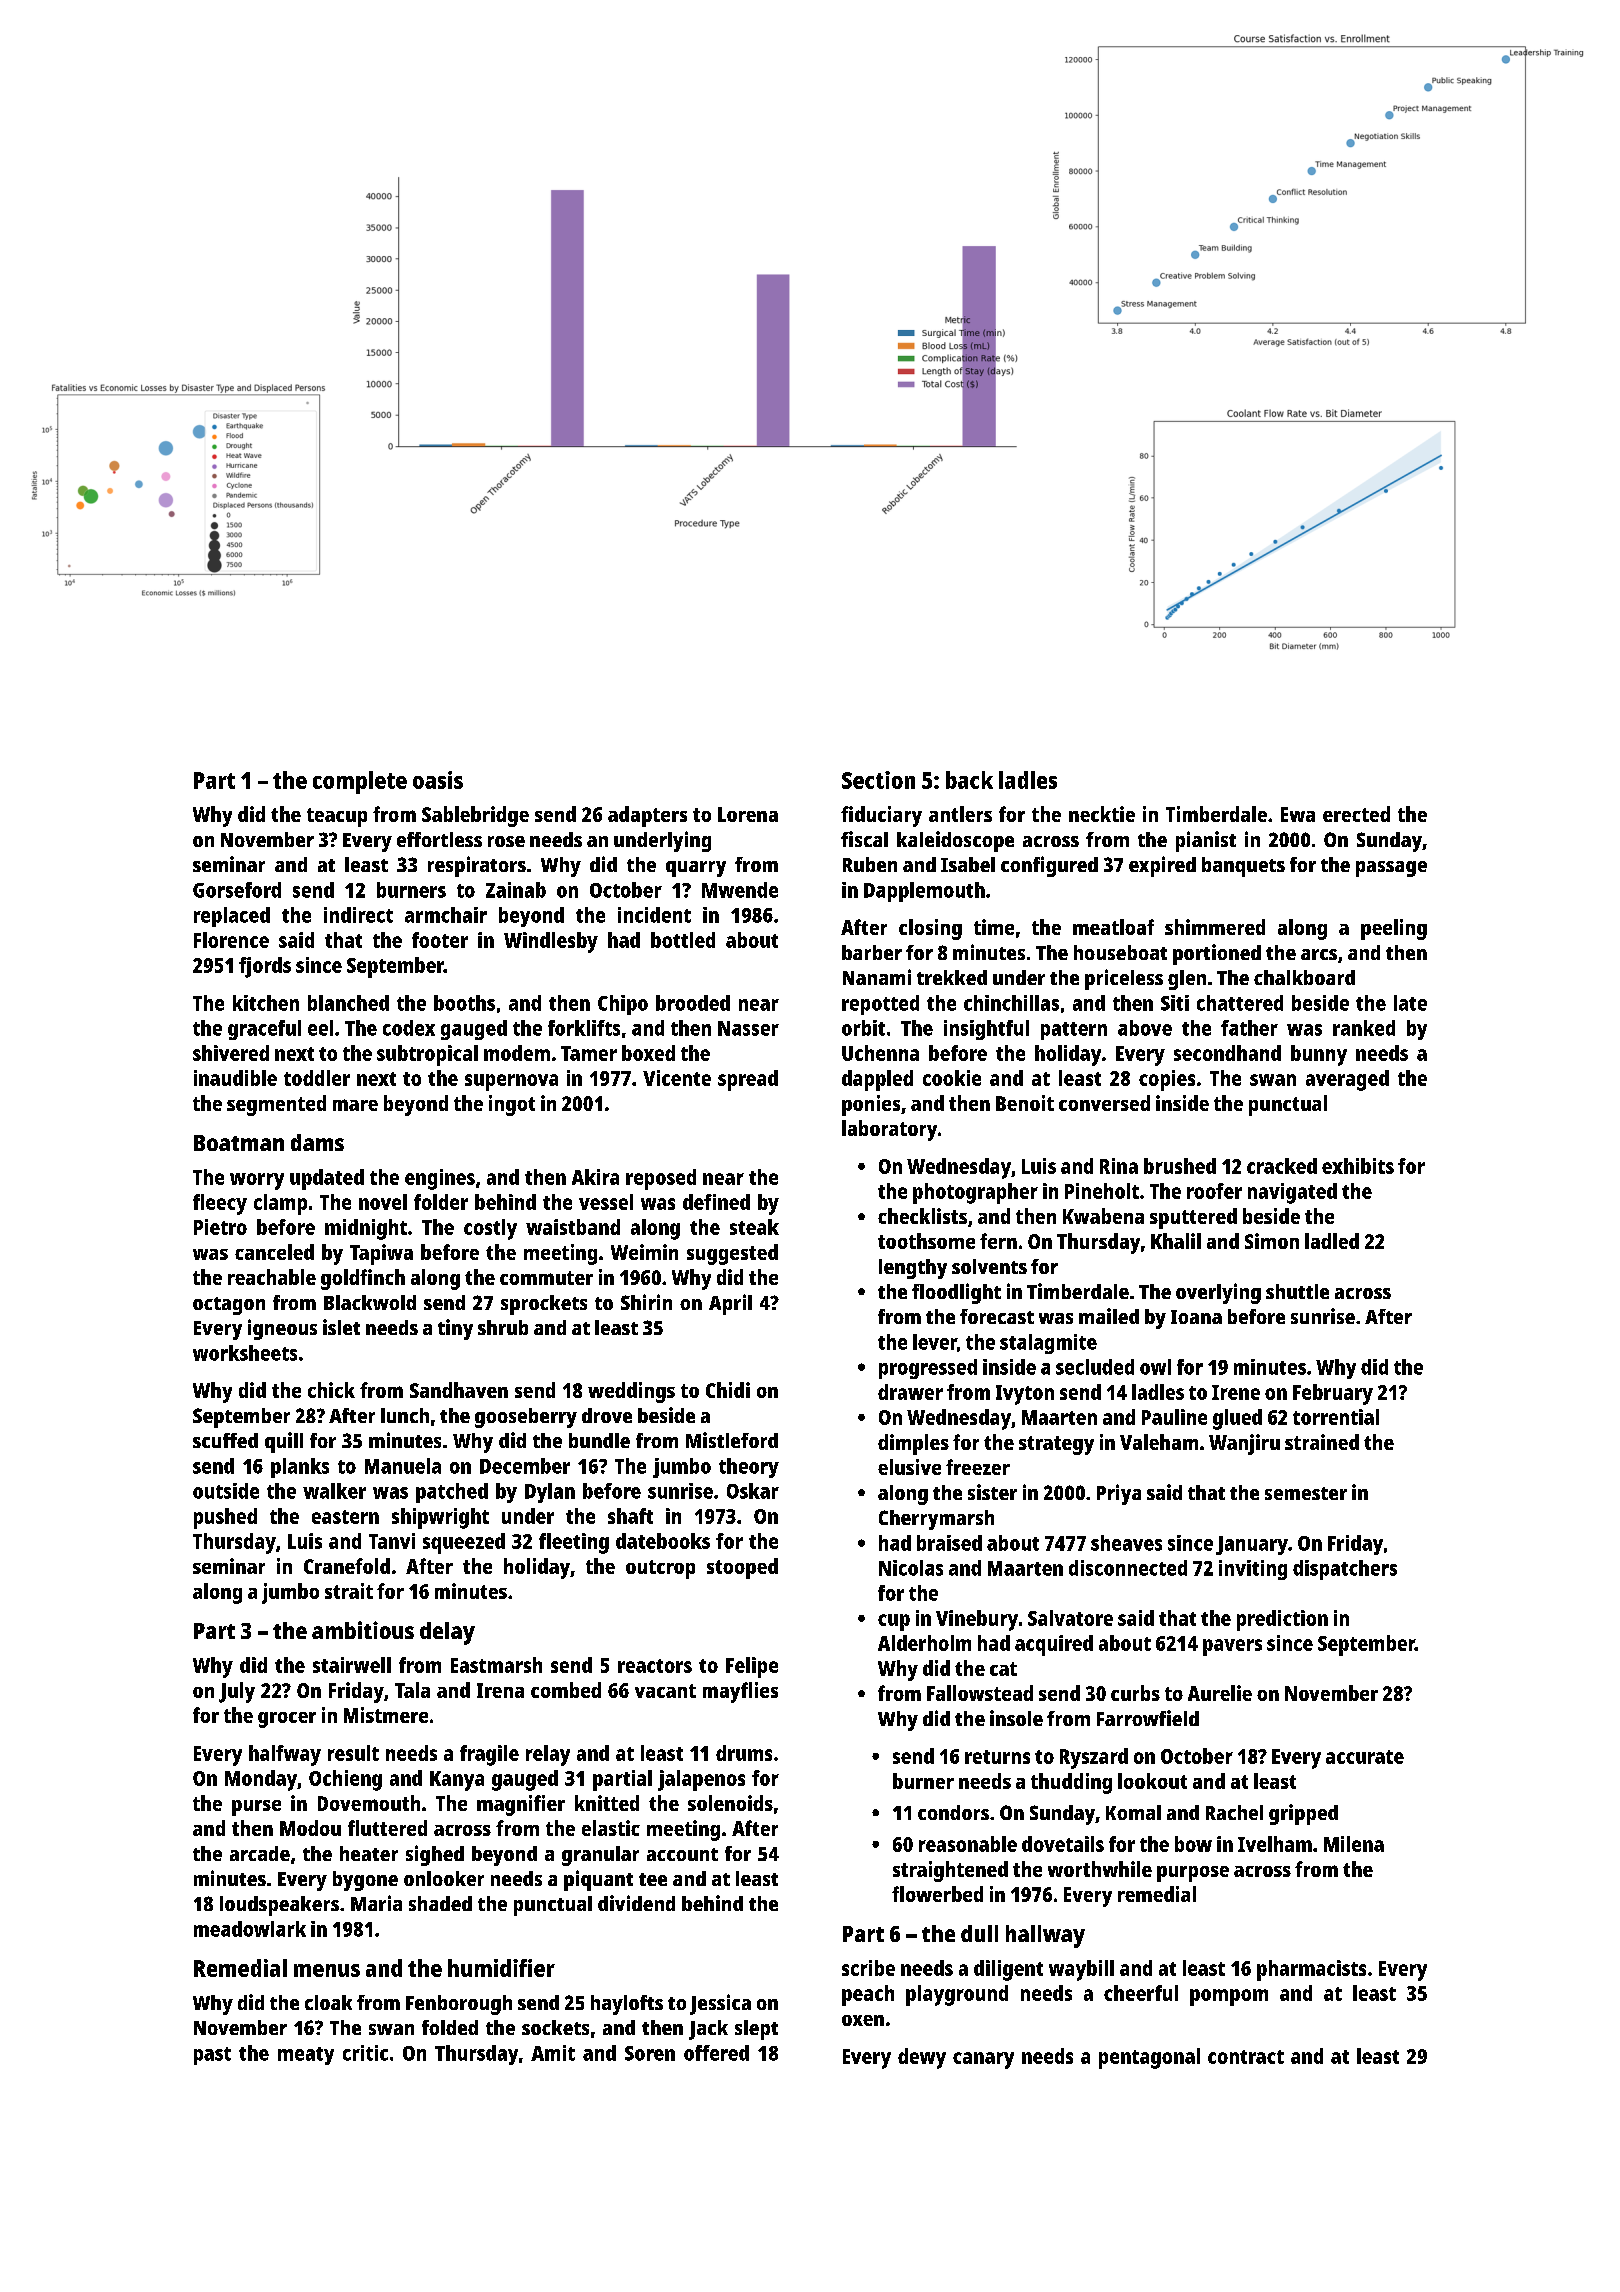  I want to click on meadowlark, so click(250, 1929).
